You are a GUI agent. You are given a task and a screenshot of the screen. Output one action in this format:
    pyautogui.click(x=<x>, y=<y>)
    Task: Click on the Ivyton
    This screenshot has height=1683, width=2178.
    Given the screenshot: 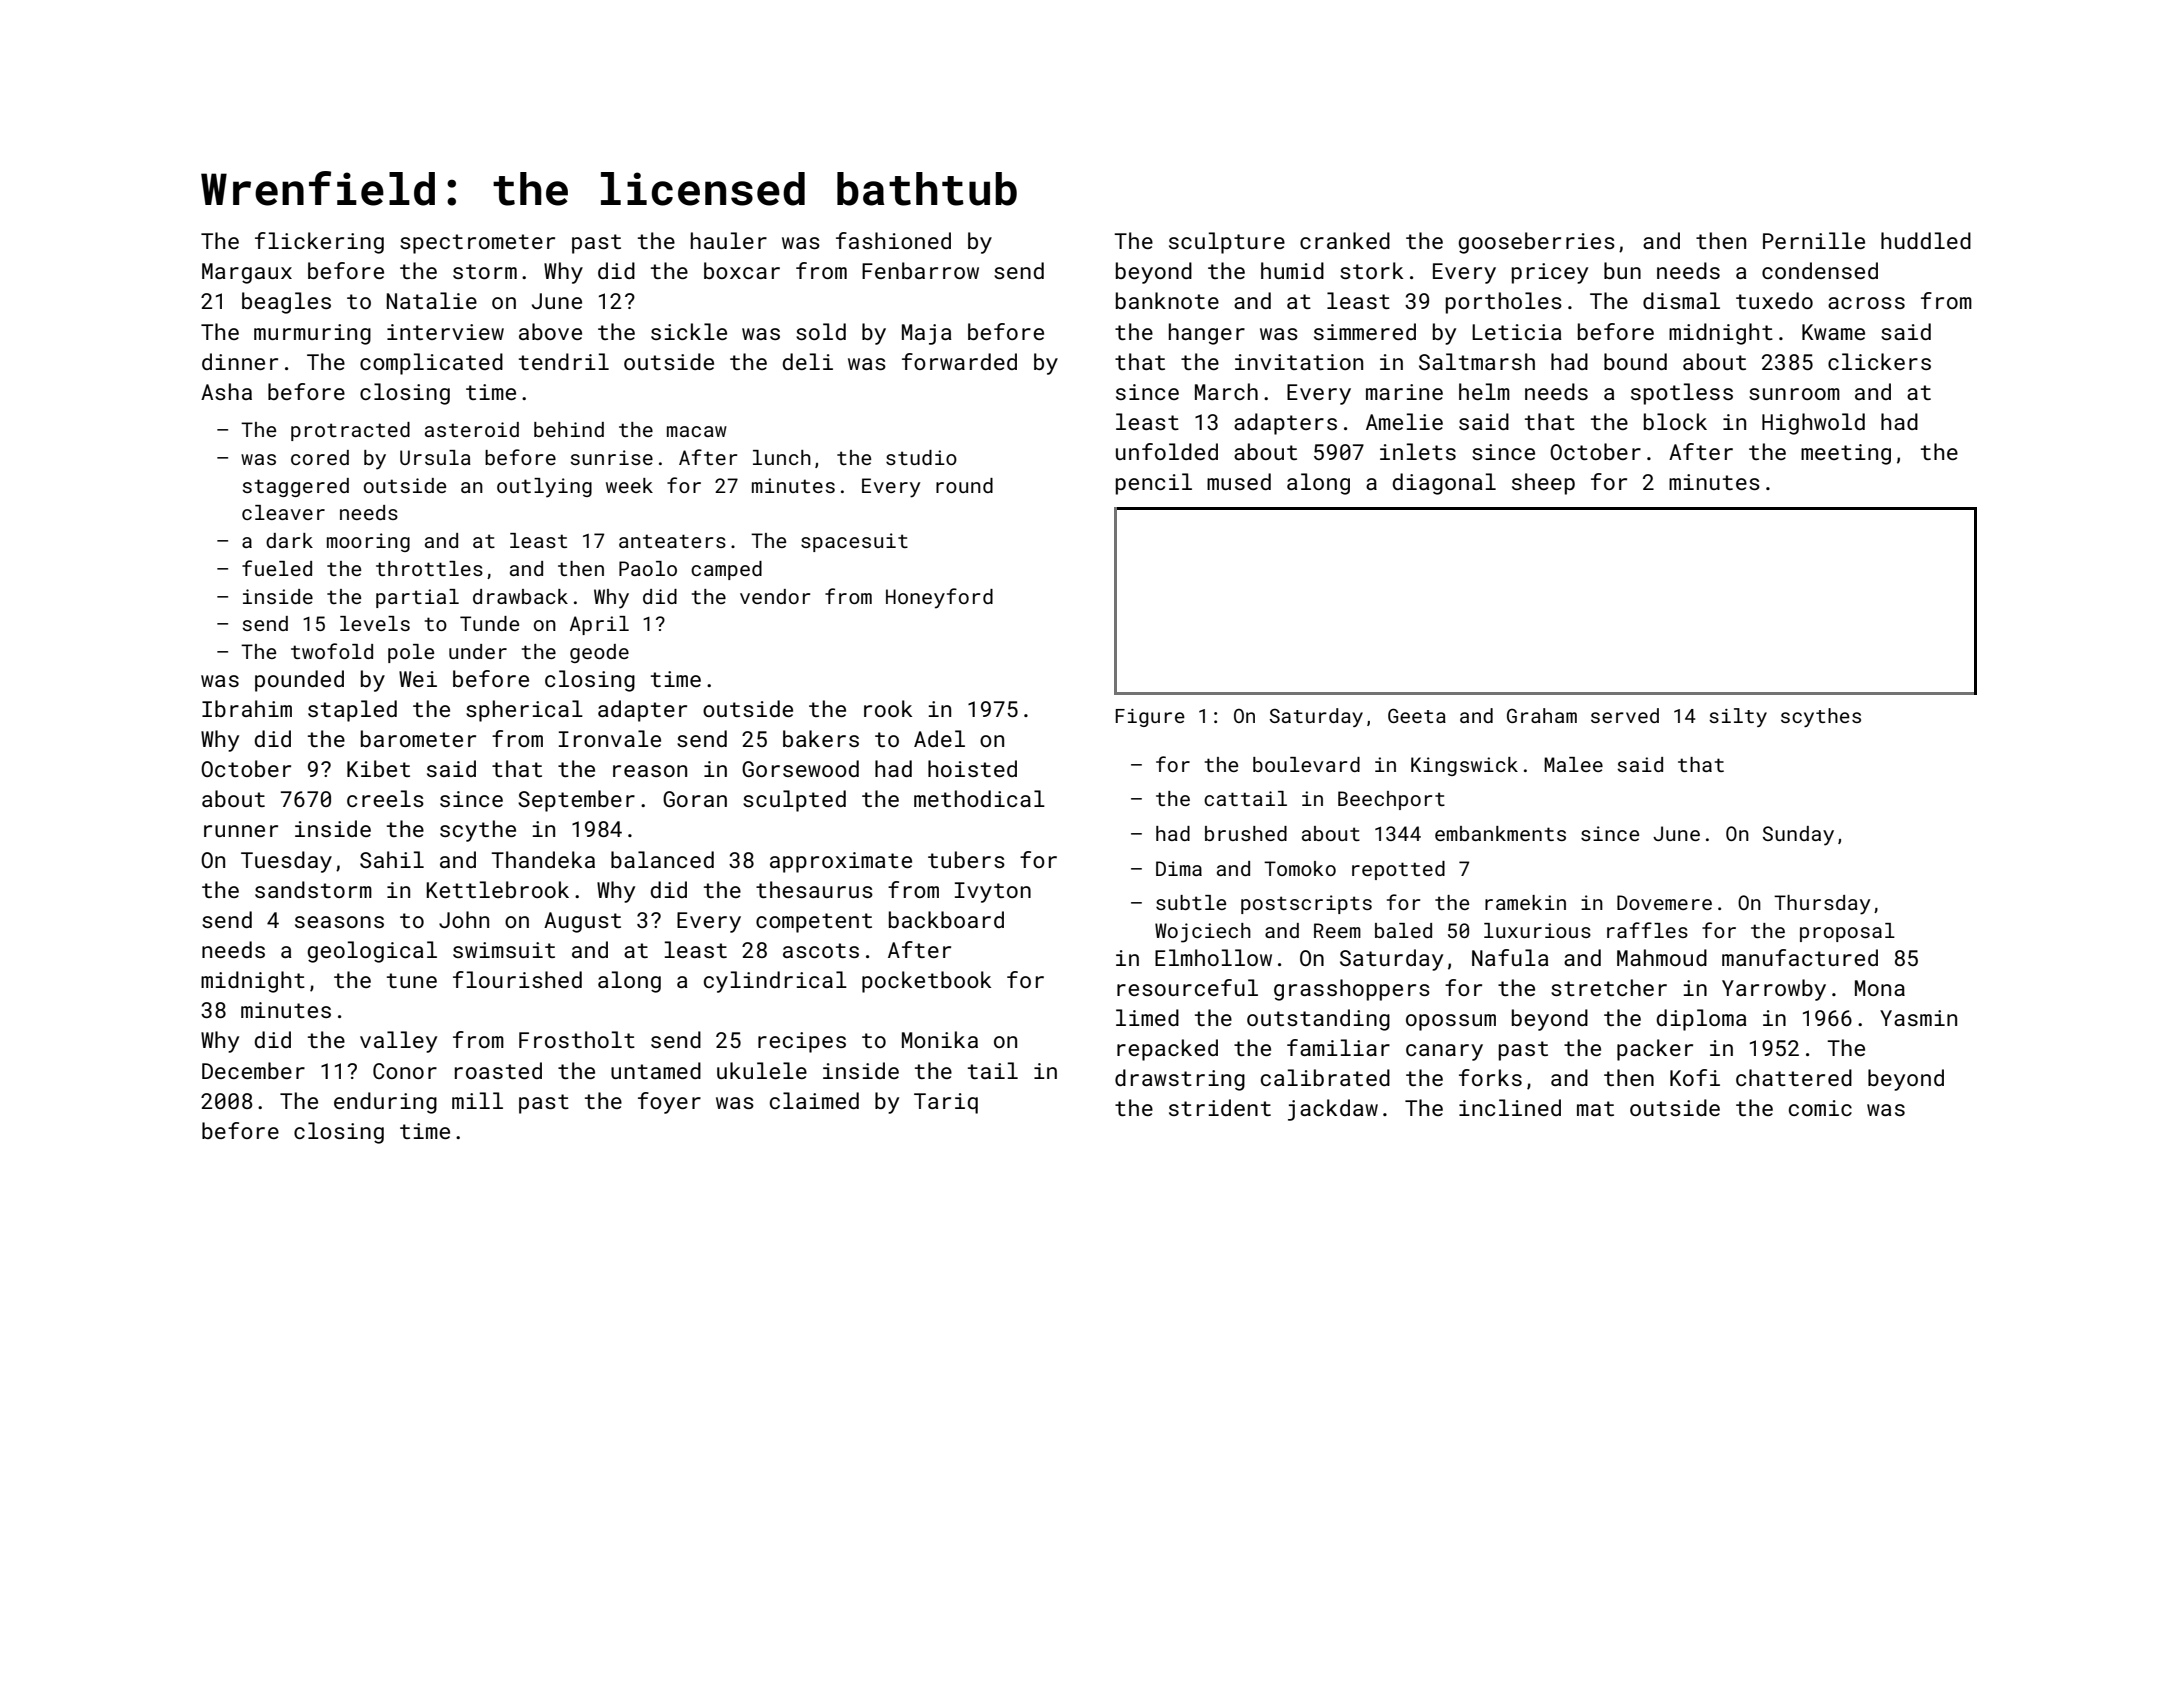 What is the action you would take?
    pyautogui.click(x=993, y=892)
